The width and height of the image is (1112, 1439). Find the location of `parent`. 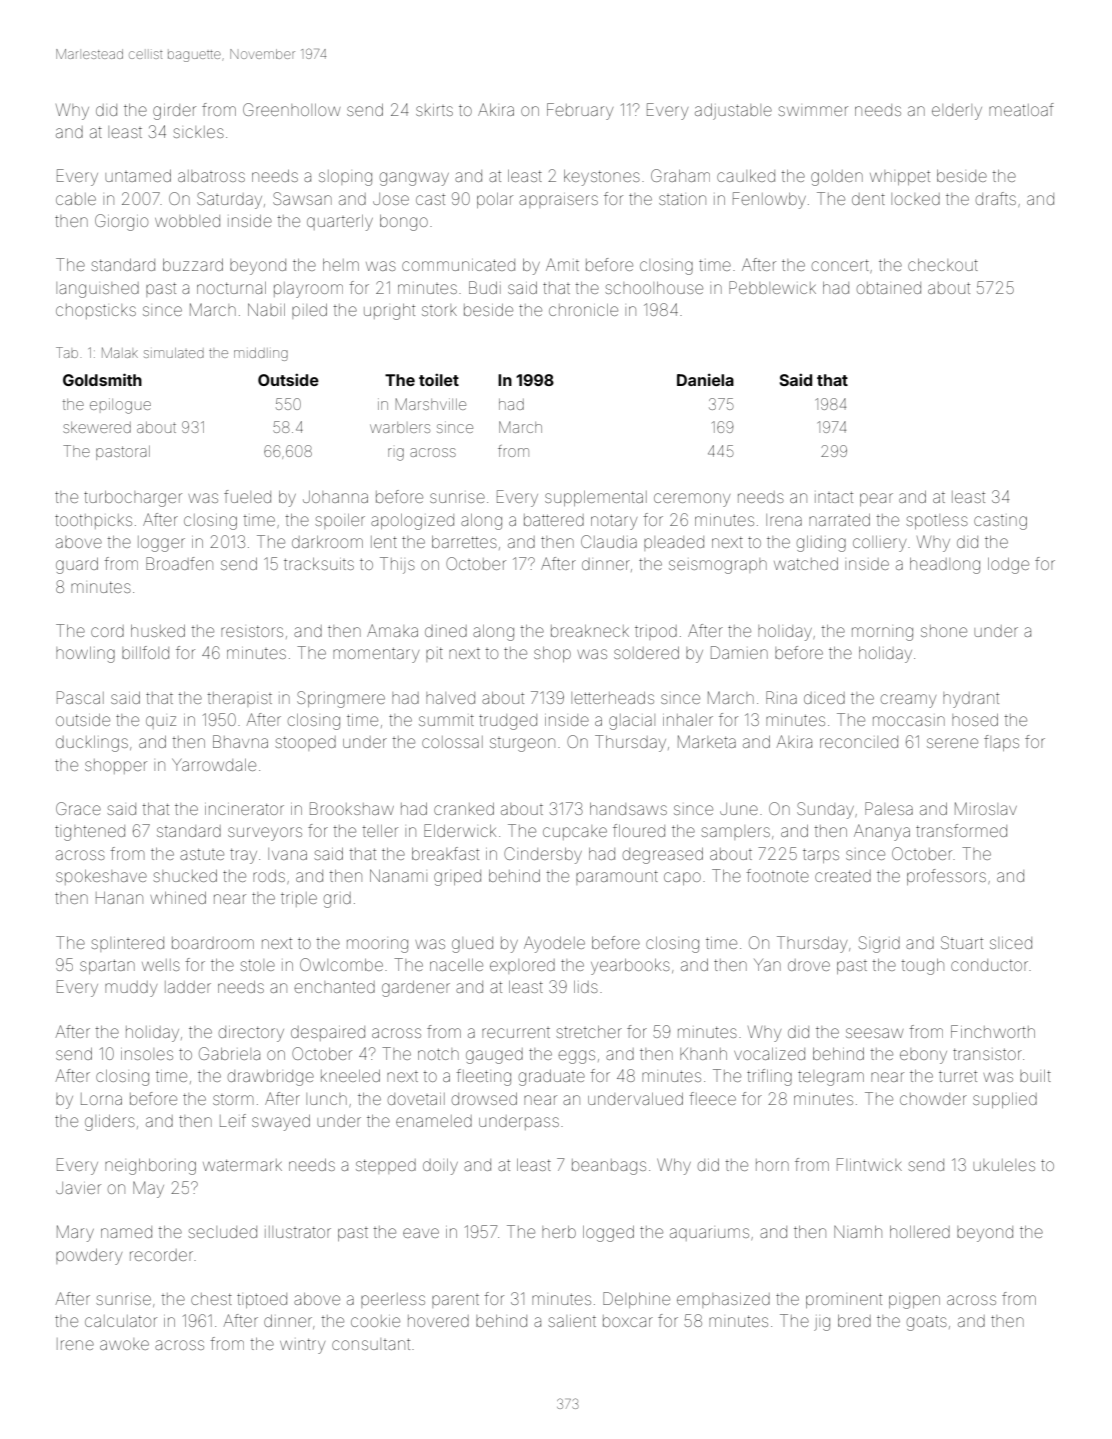

parent is located at coordinates (455, 1301).
